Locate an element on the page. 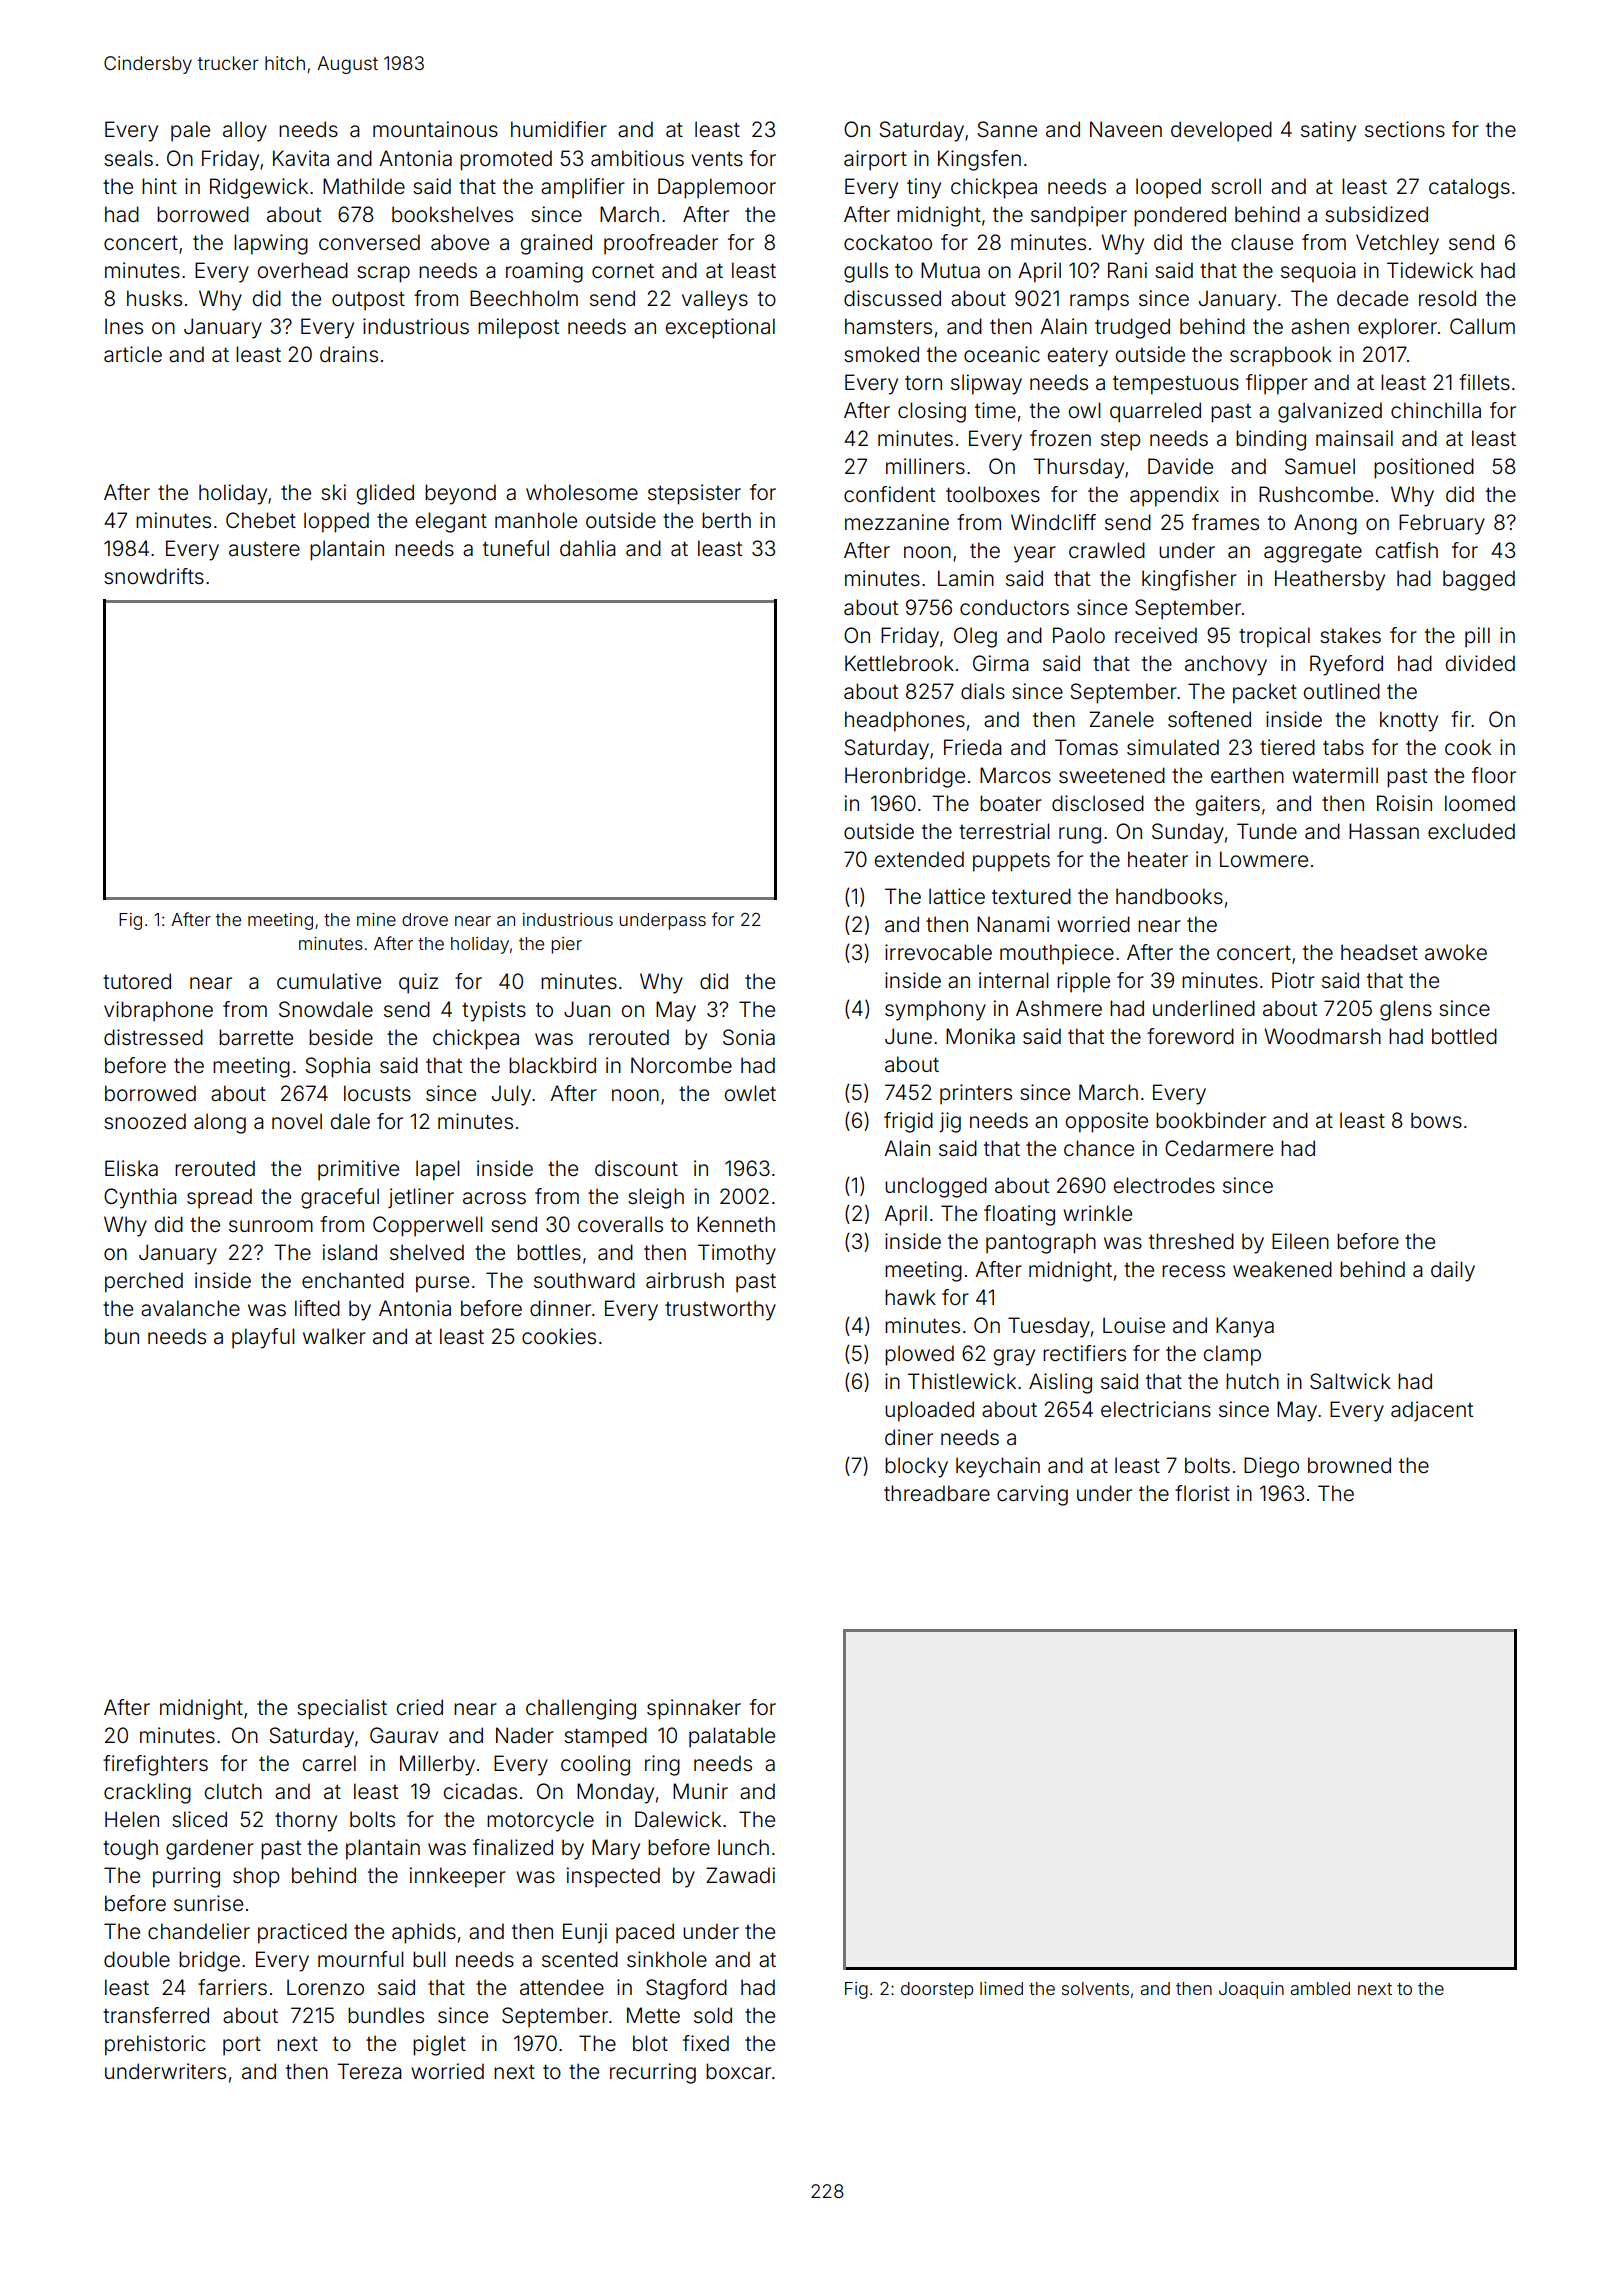 This image has width=1620, height=2292. daily is located at coordinates (1453, 1271).
